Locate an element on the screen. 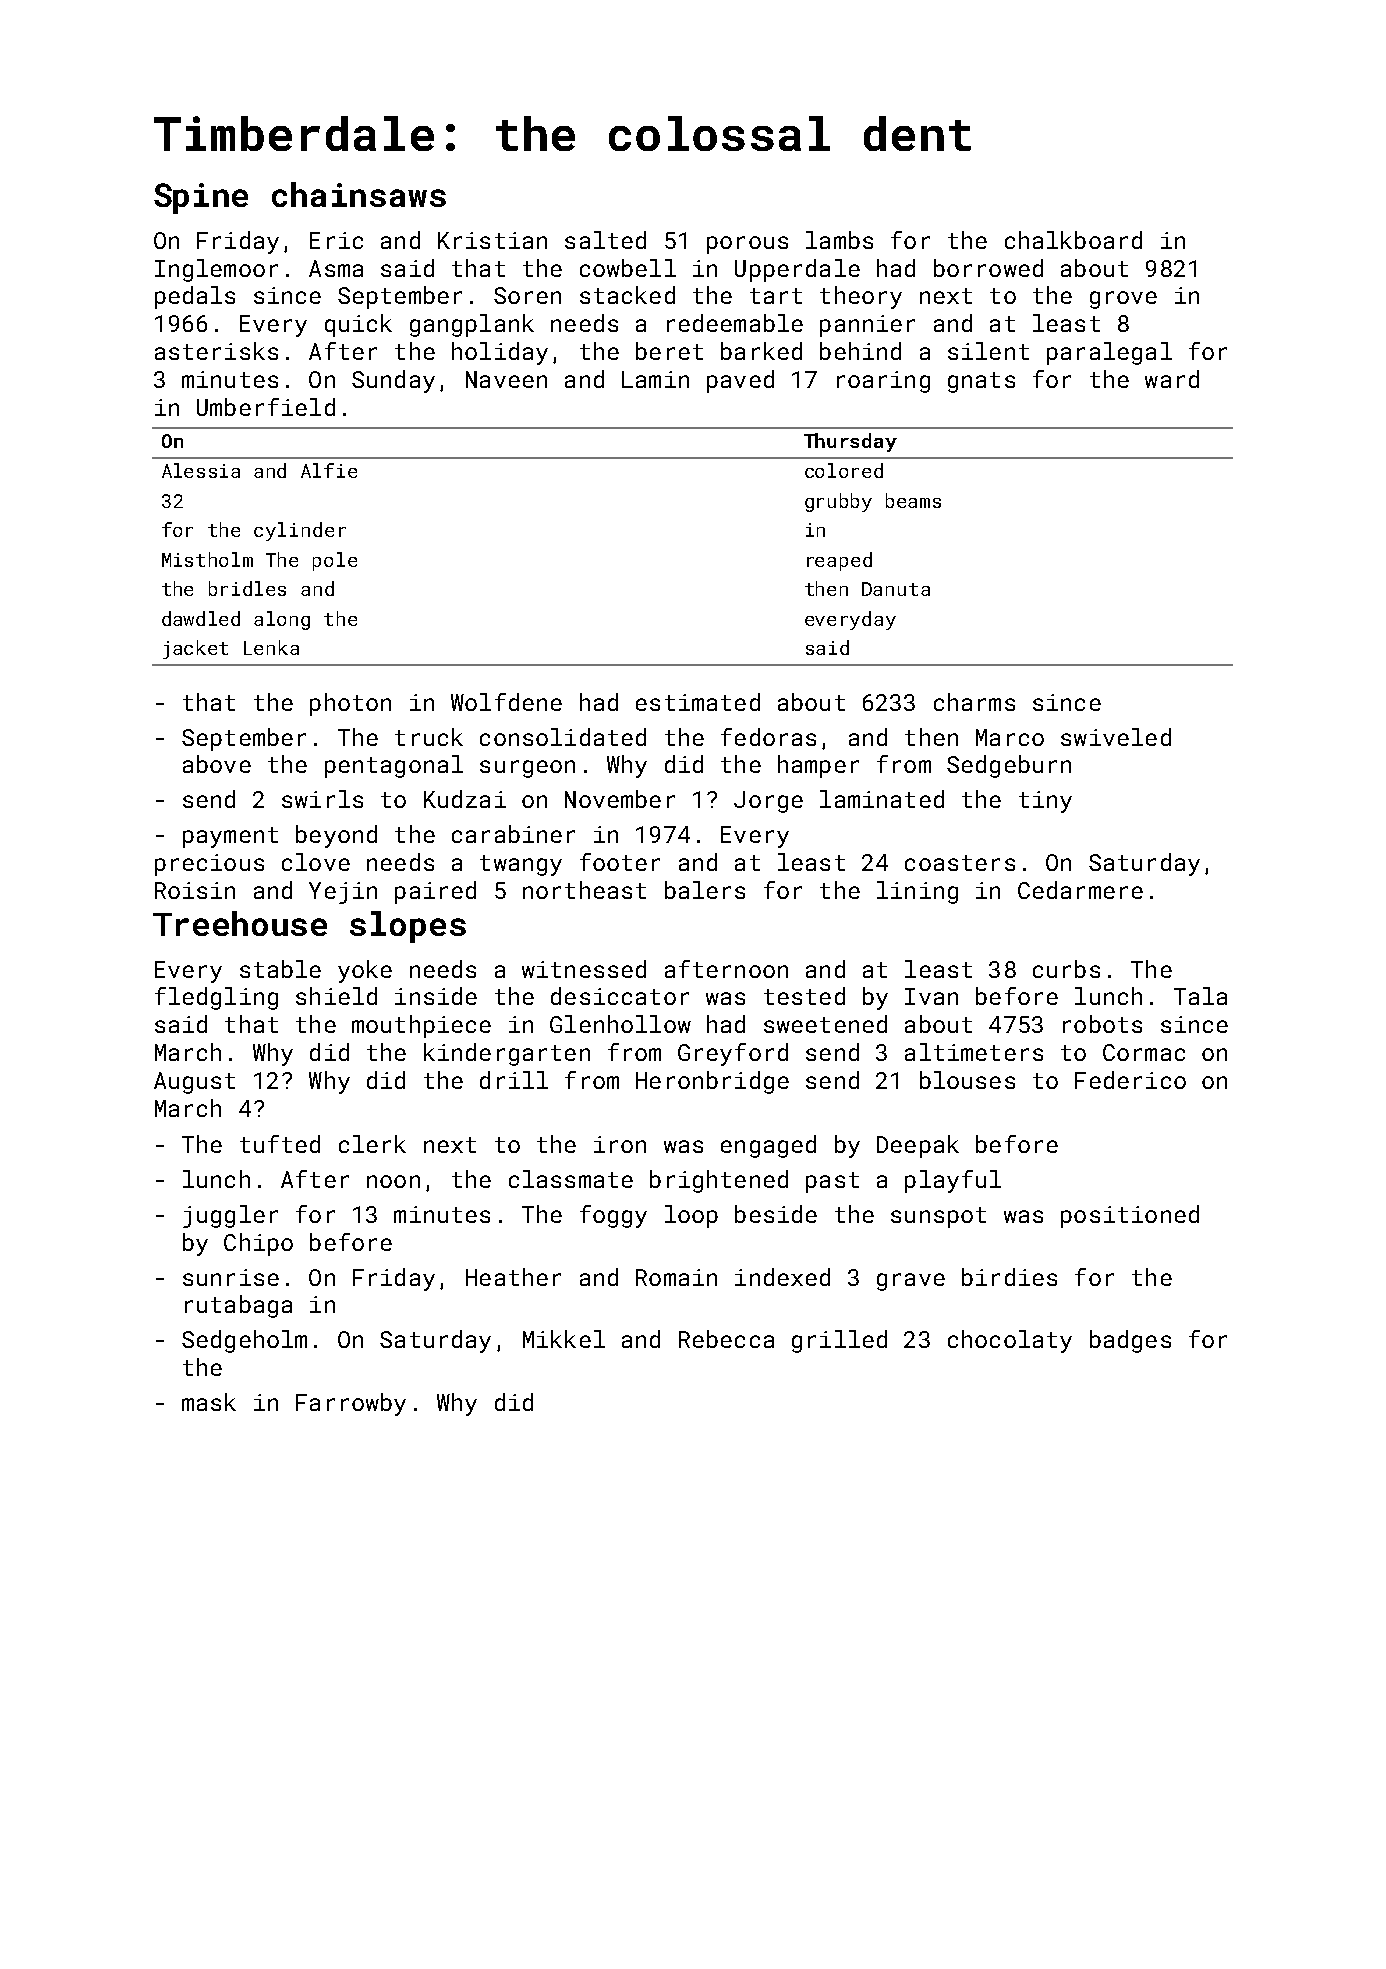 This screenshot has width=1386, height=1969. chainsaws is located at coordinates (359, 194).
